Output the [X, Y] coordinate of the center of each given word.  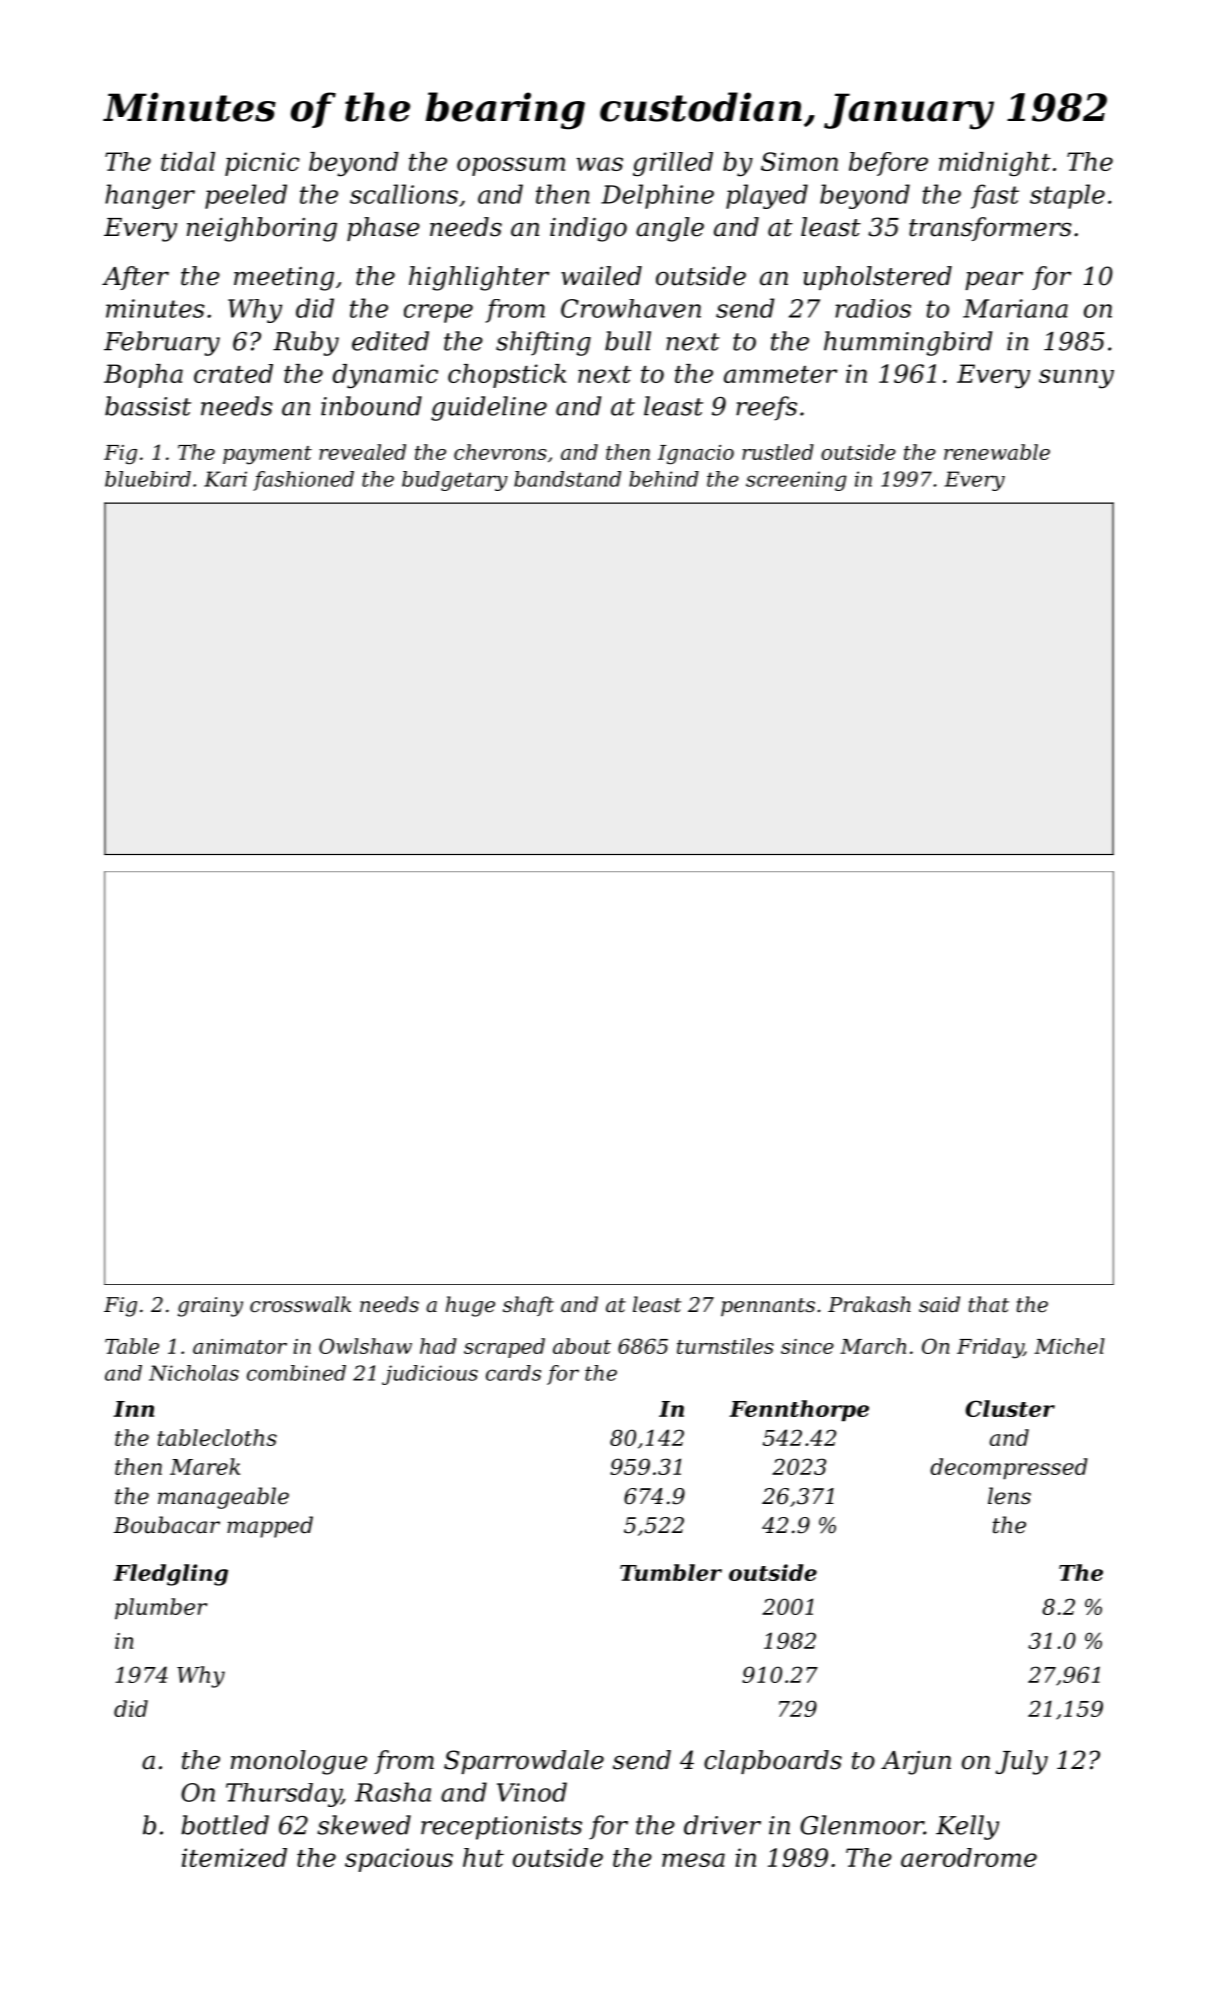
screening [796, 481]
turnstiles [725, 1346]
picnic [262, 164]
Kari [225, 479]
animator [240, 1346]
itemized [234, 1858]
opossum [511, 166]
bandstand [567, 479]
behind [664, 479]
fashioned [303, 481]
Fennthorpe [799, 1411]
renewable [997, 452]
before [888, 164]
